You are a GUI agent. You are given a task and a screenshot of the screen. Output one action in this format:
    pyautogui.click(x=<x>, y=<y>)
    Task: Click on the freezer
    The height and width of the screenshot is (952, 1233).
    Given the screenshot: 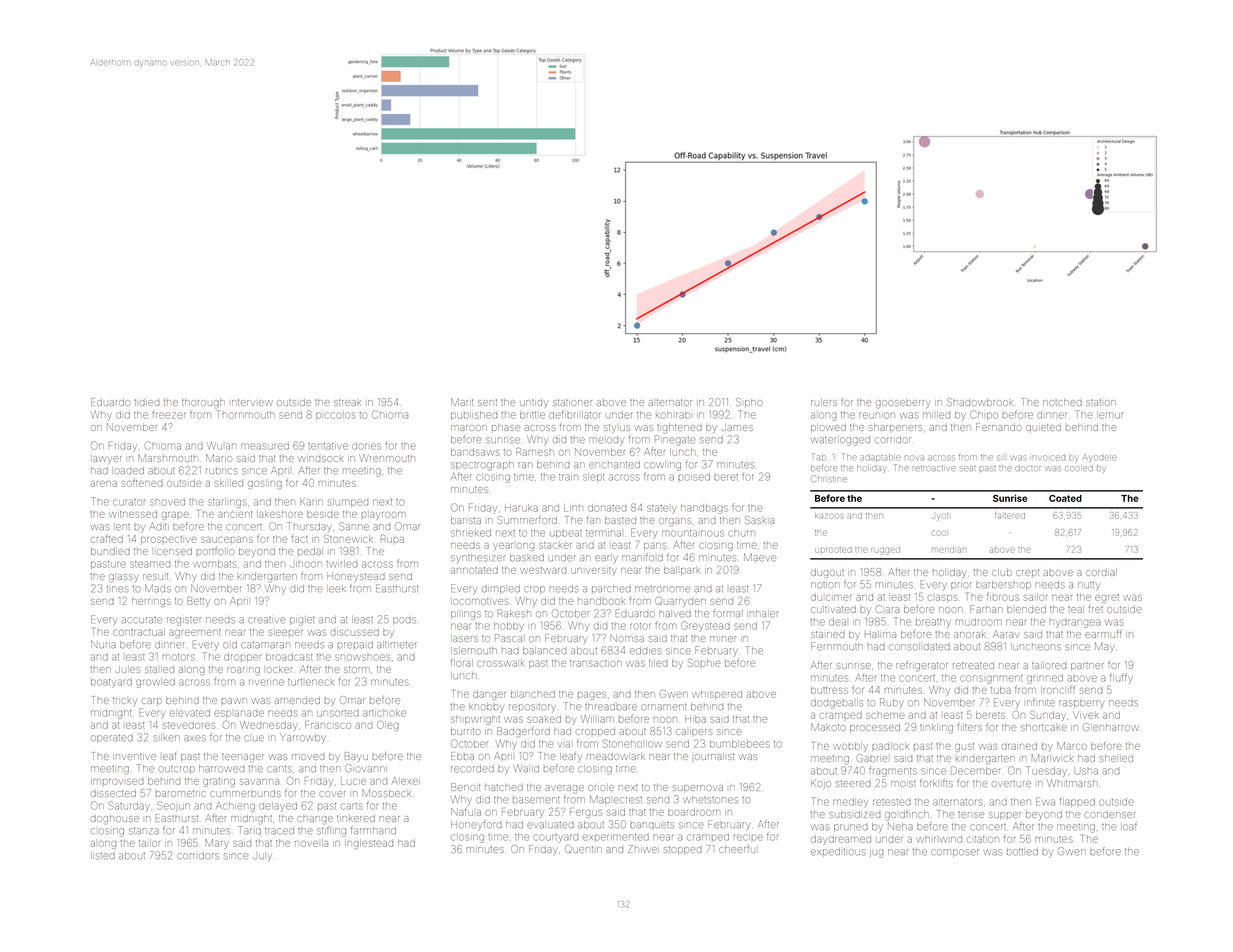 What is the action you would take?
    pyautogui.click(x=168, y=414)
